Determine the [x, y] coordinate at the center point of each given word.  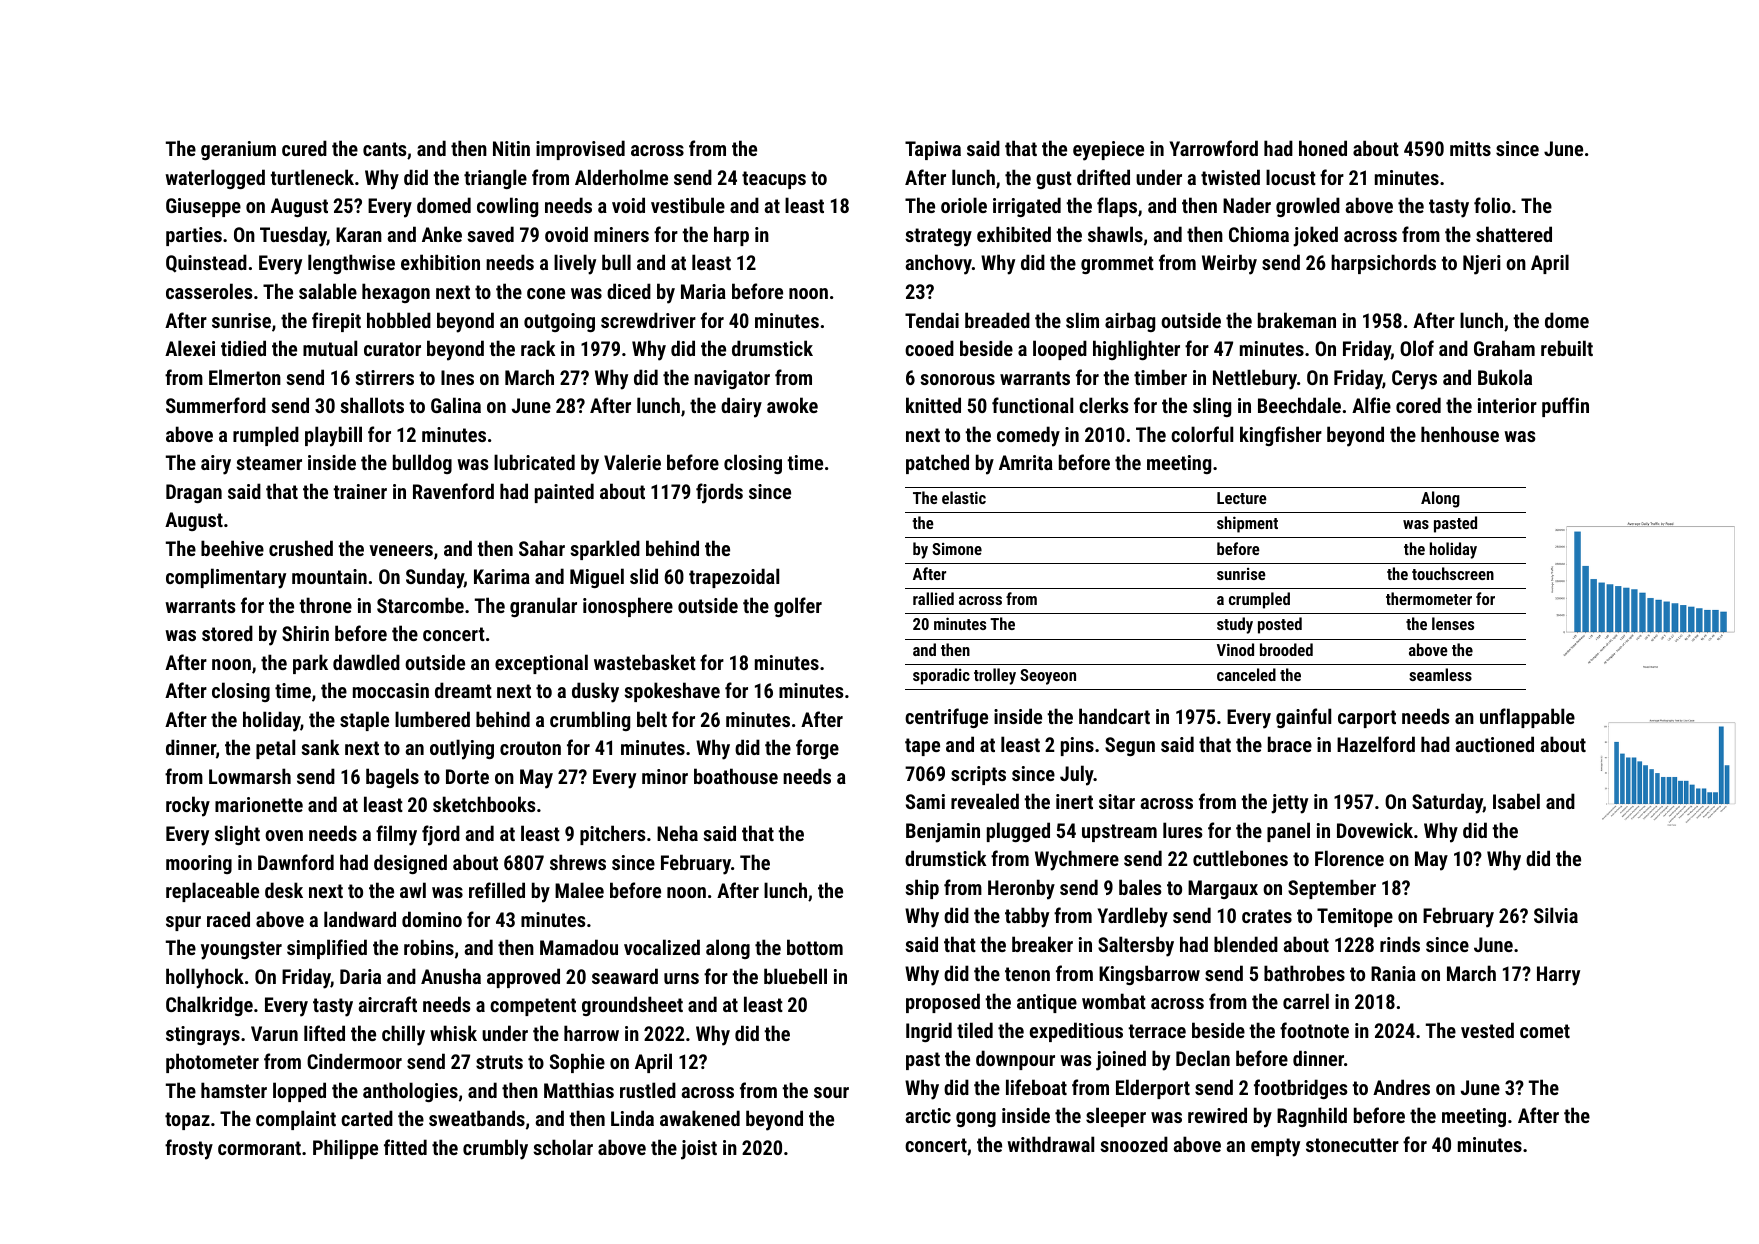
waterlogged [215, 179]
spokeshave [672, 692]
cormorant [259, 1148]
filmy [396, 835]
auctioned [1495, 744]
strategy [938, 237]
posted [1280, 625]
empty [1275, 1147]
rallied [933, 598]
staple [364, 721]
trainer [360, 491]
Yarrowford [1214, 148]
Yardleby [1133, 917]
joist [699, 1150]
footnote [1314, 1030]
